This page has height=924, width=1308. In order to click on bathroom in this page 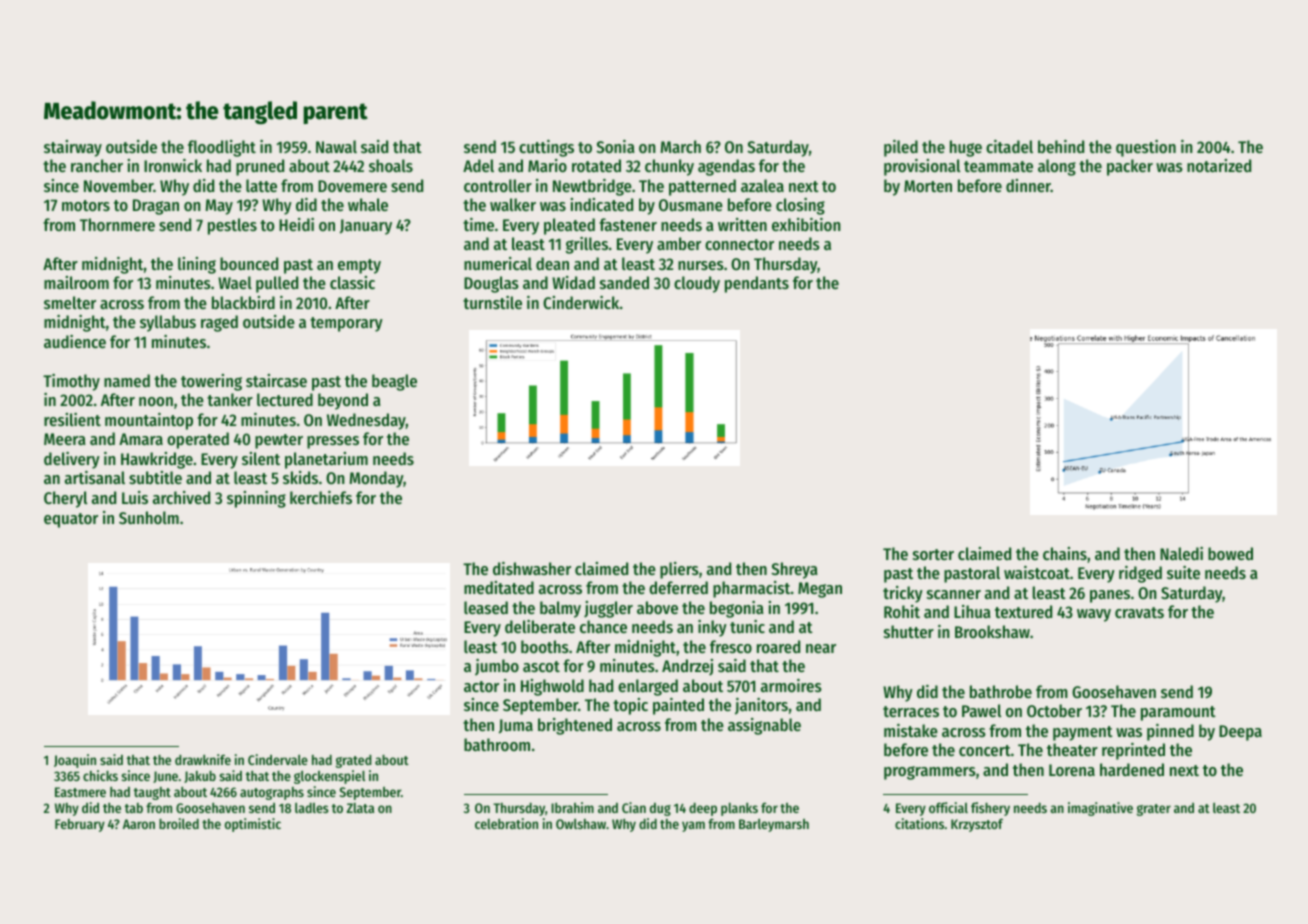, I will do `click(497, 744)`.
